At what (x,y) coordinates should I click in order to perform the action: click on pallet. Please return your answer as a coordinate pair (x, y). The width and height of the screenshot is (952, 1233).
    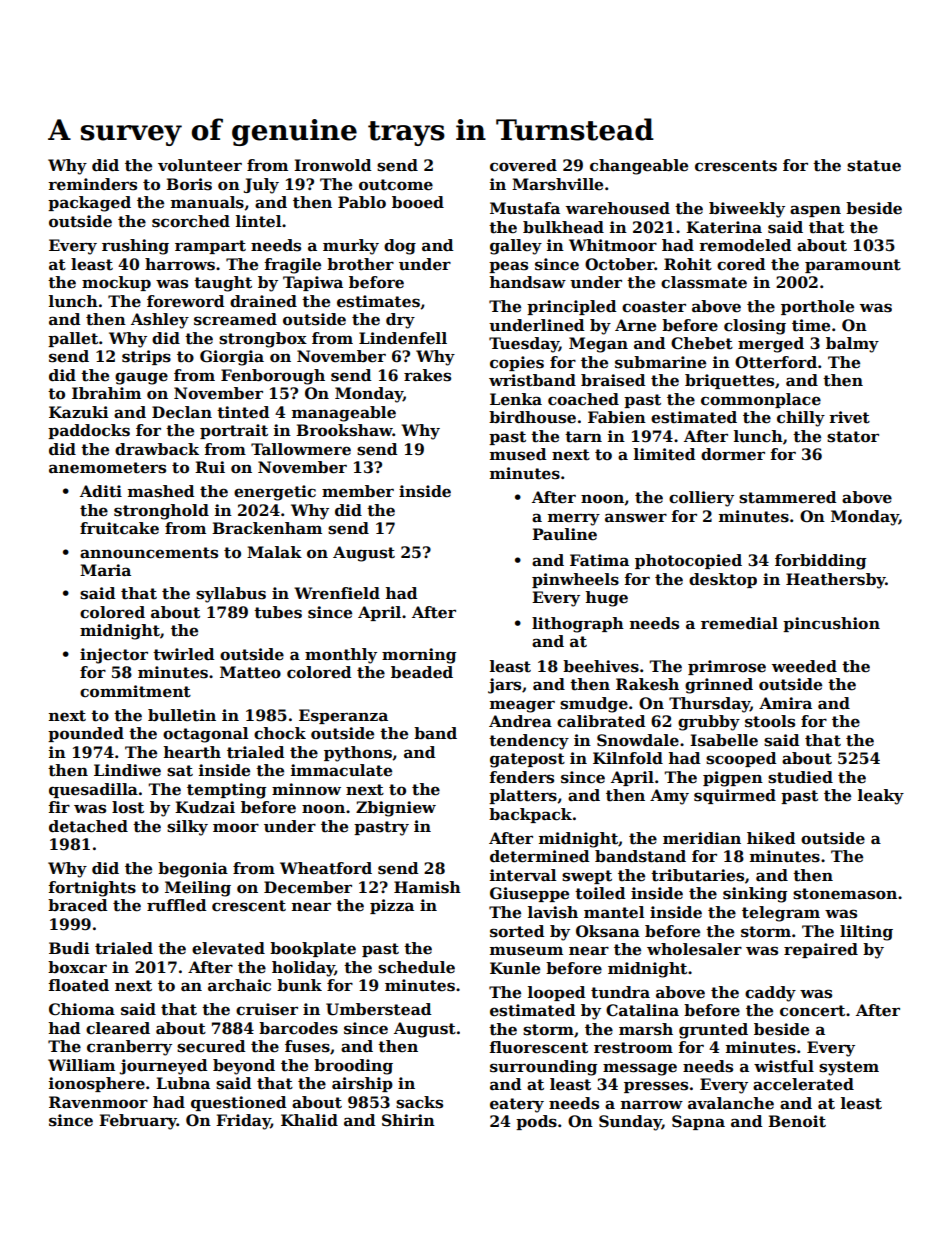
    Looking at the image, I should click on (73, 339).
